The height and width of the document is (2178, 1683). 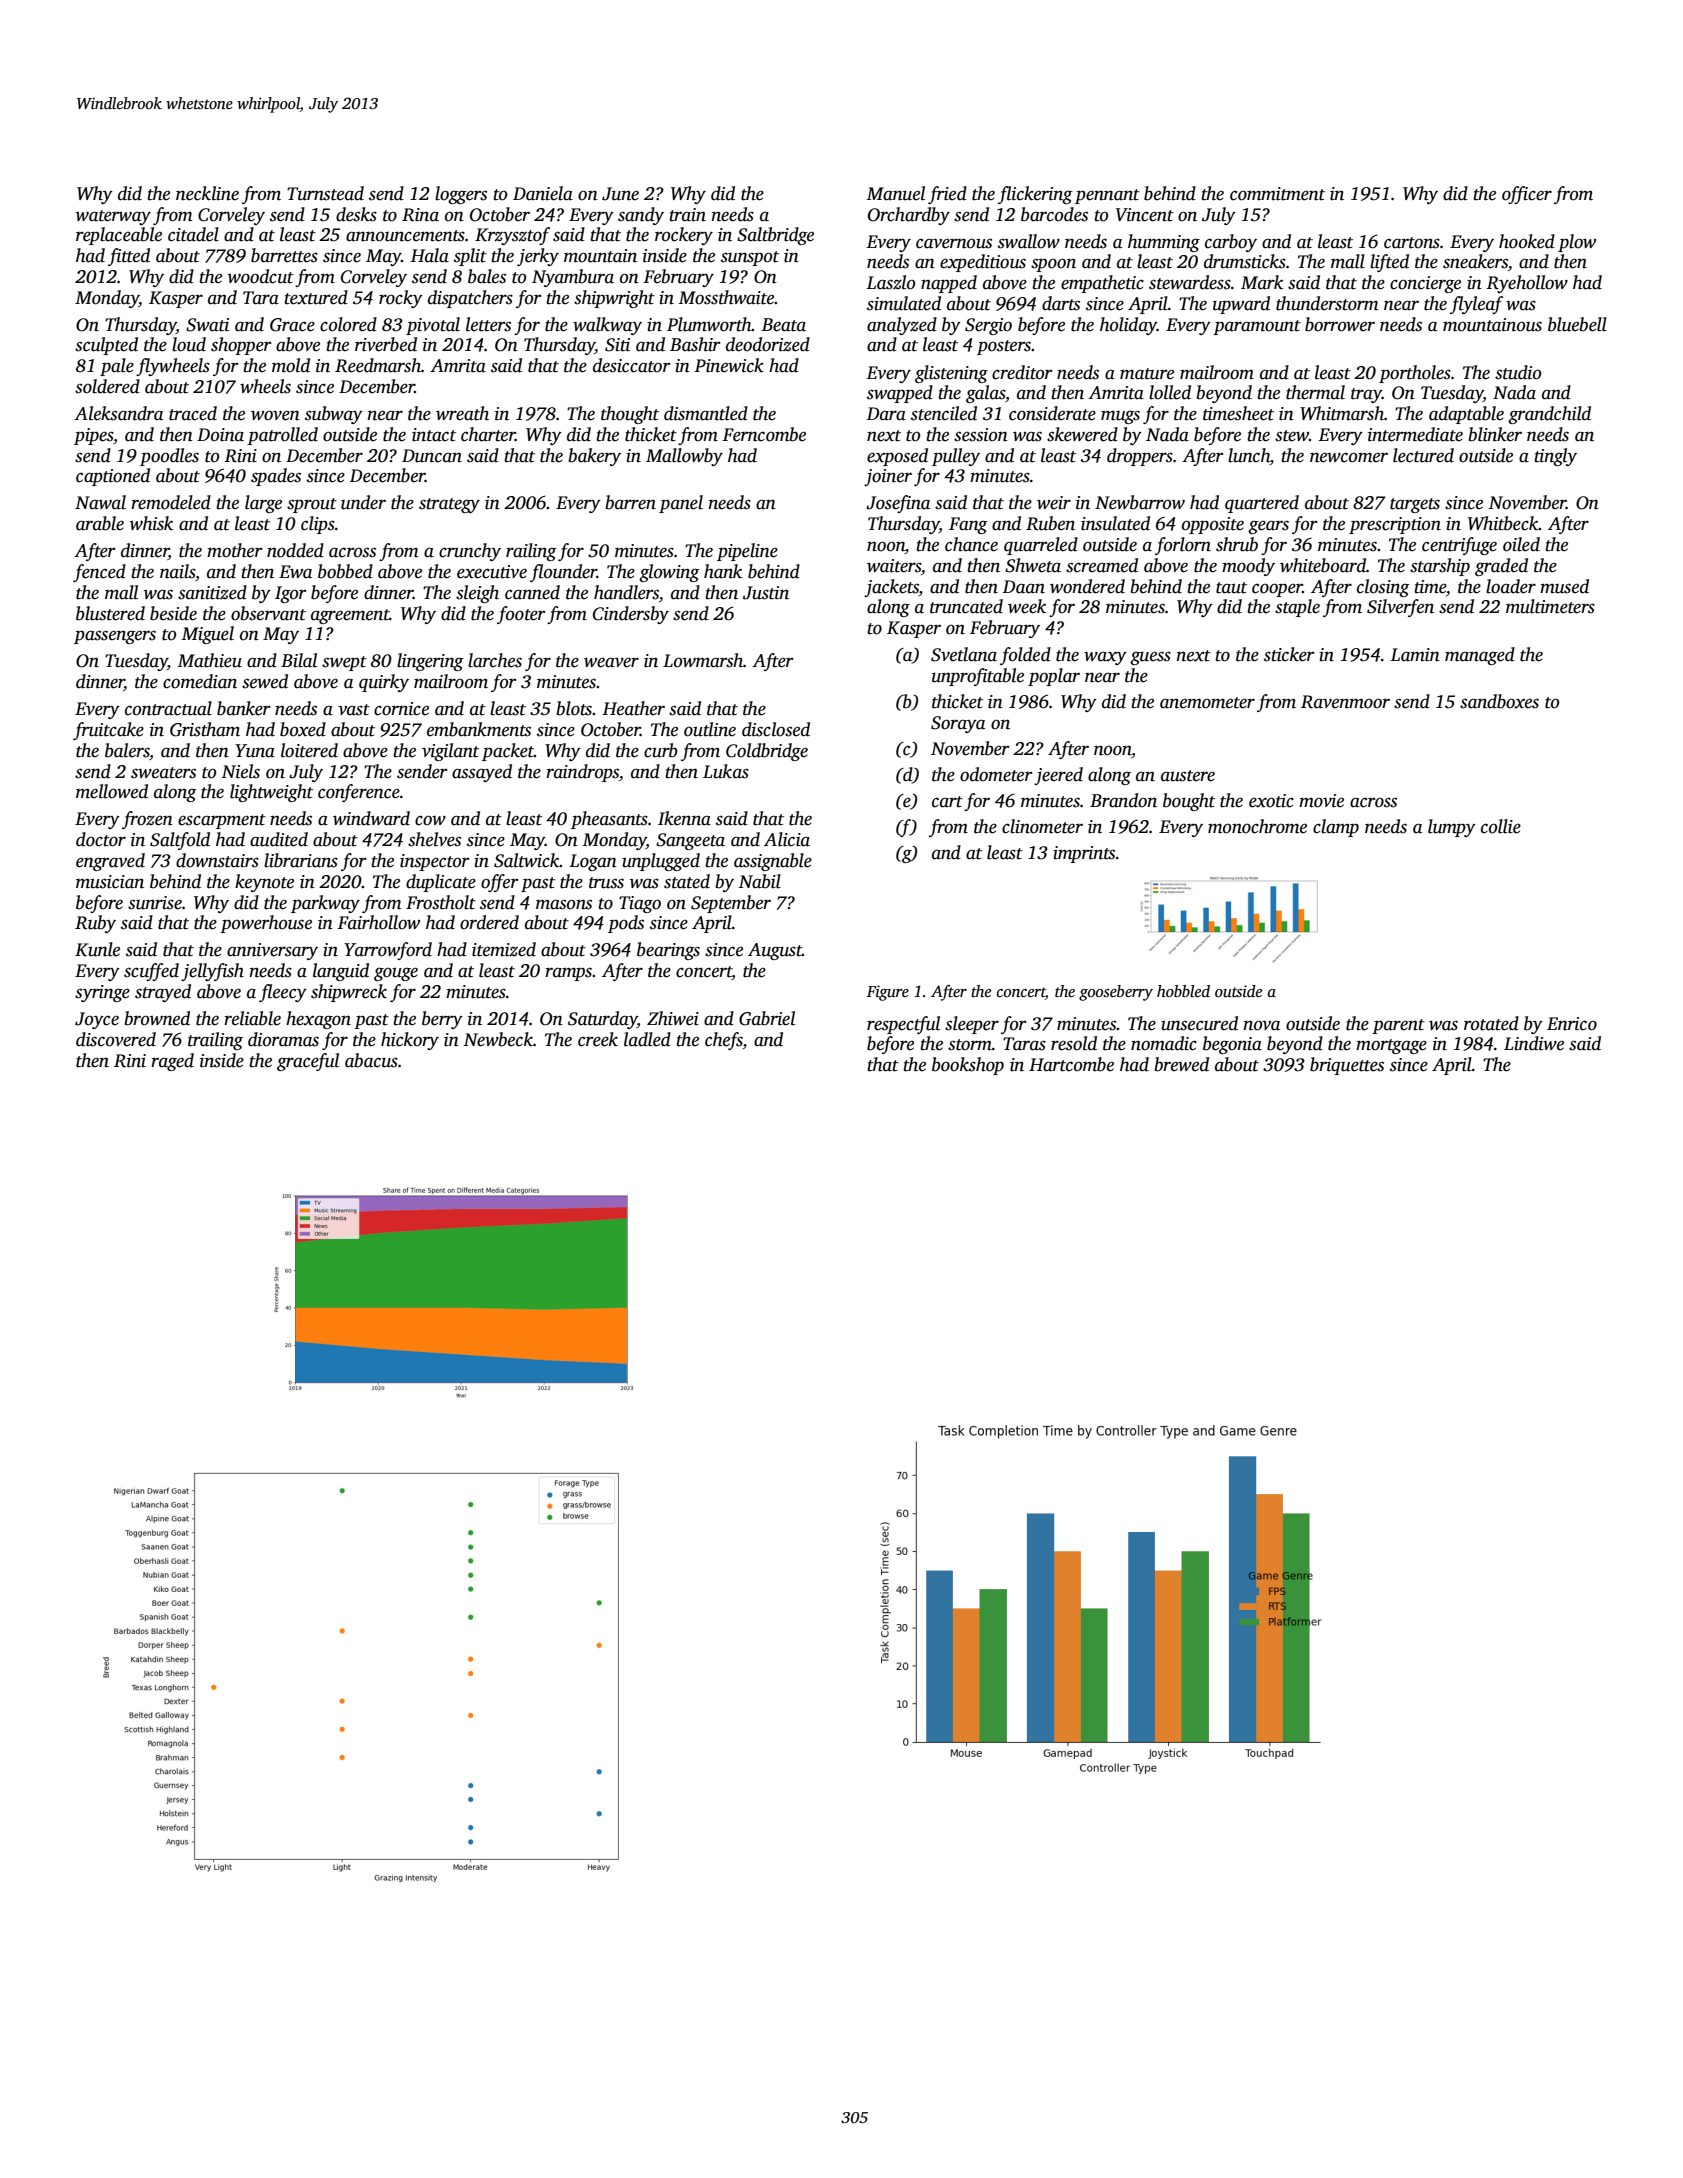 I want to click on pivotal, so click(x=433, y=326).
